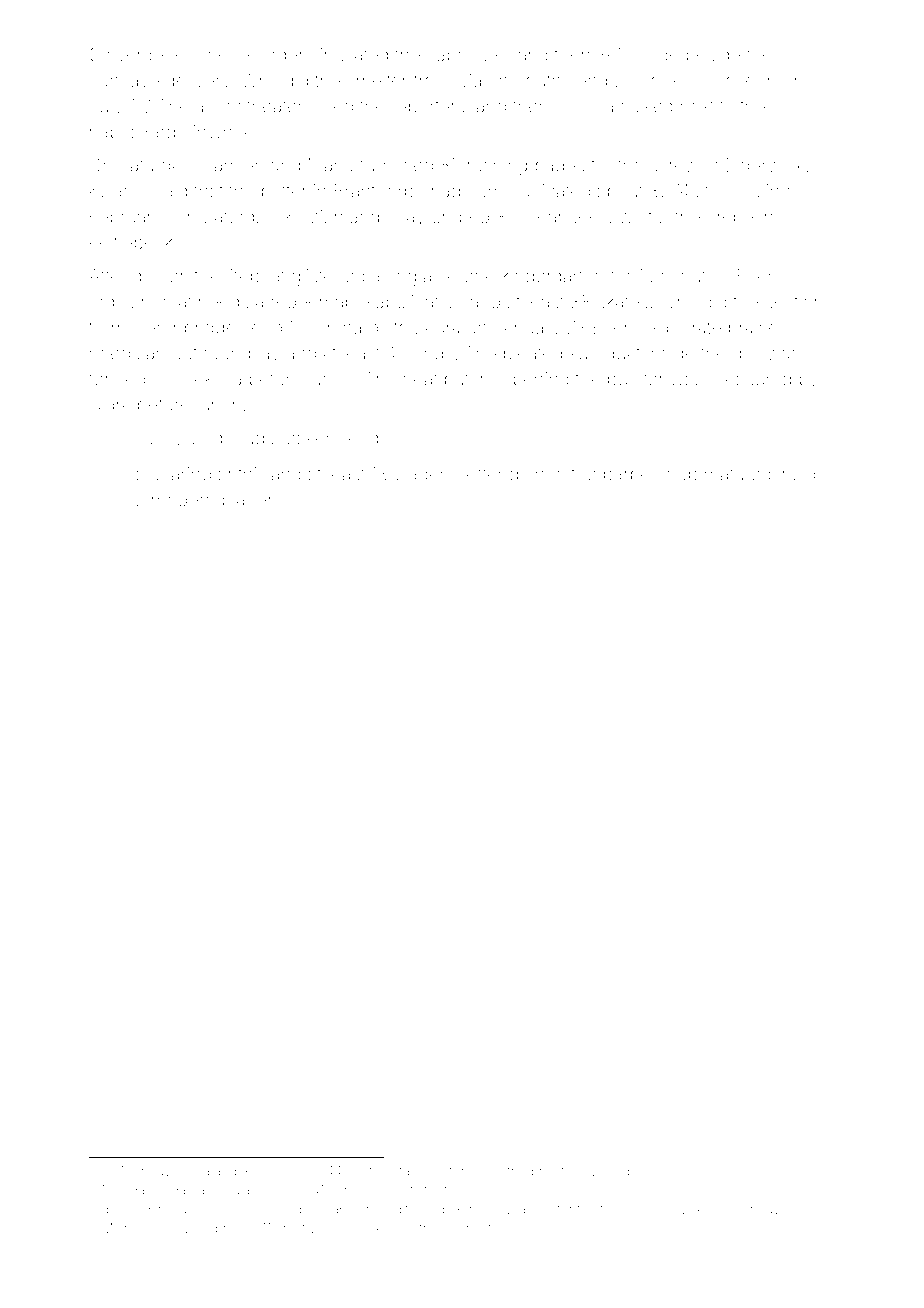 The height and width of the screenshot is (1308, 924). I want to click on Elmerby, so click(617, 1172).
